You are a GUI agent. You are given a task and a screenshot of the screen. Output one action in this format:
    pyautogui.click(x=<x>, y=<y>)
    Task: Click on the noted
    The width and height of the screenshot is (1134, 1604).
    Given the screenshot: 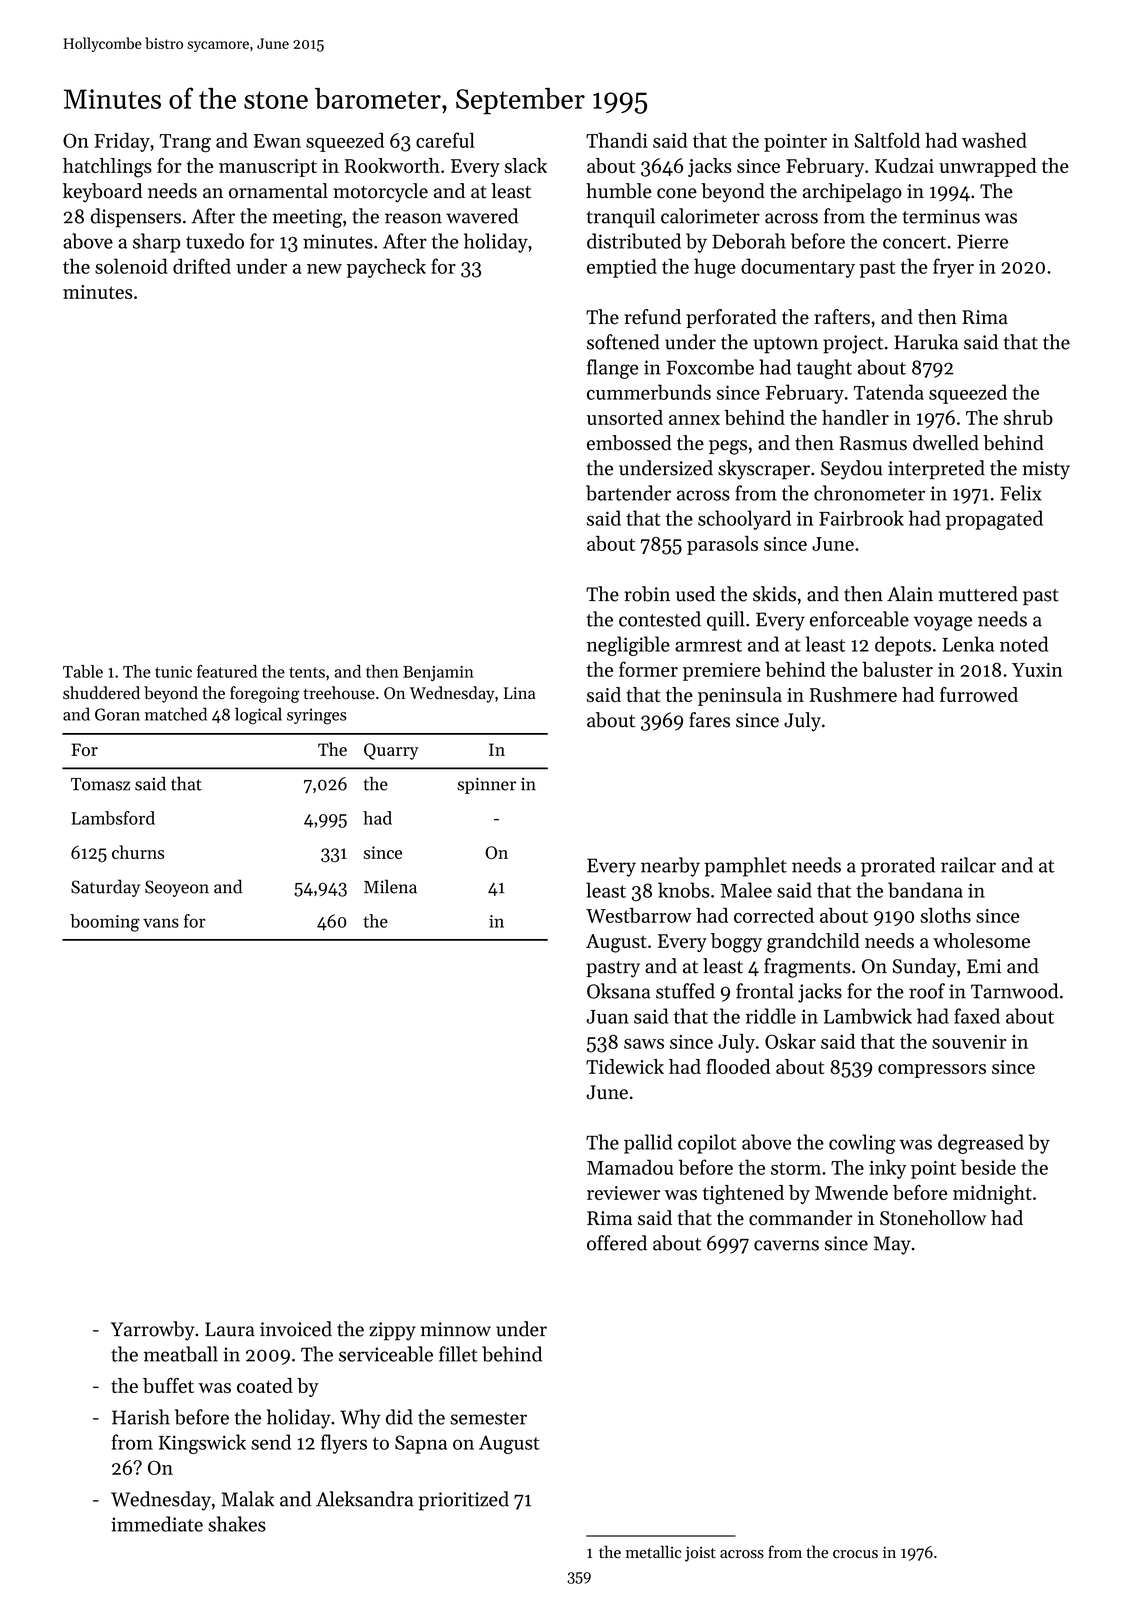 What is the action you would take?
    pyautogui.click(x=1024, y=644)
